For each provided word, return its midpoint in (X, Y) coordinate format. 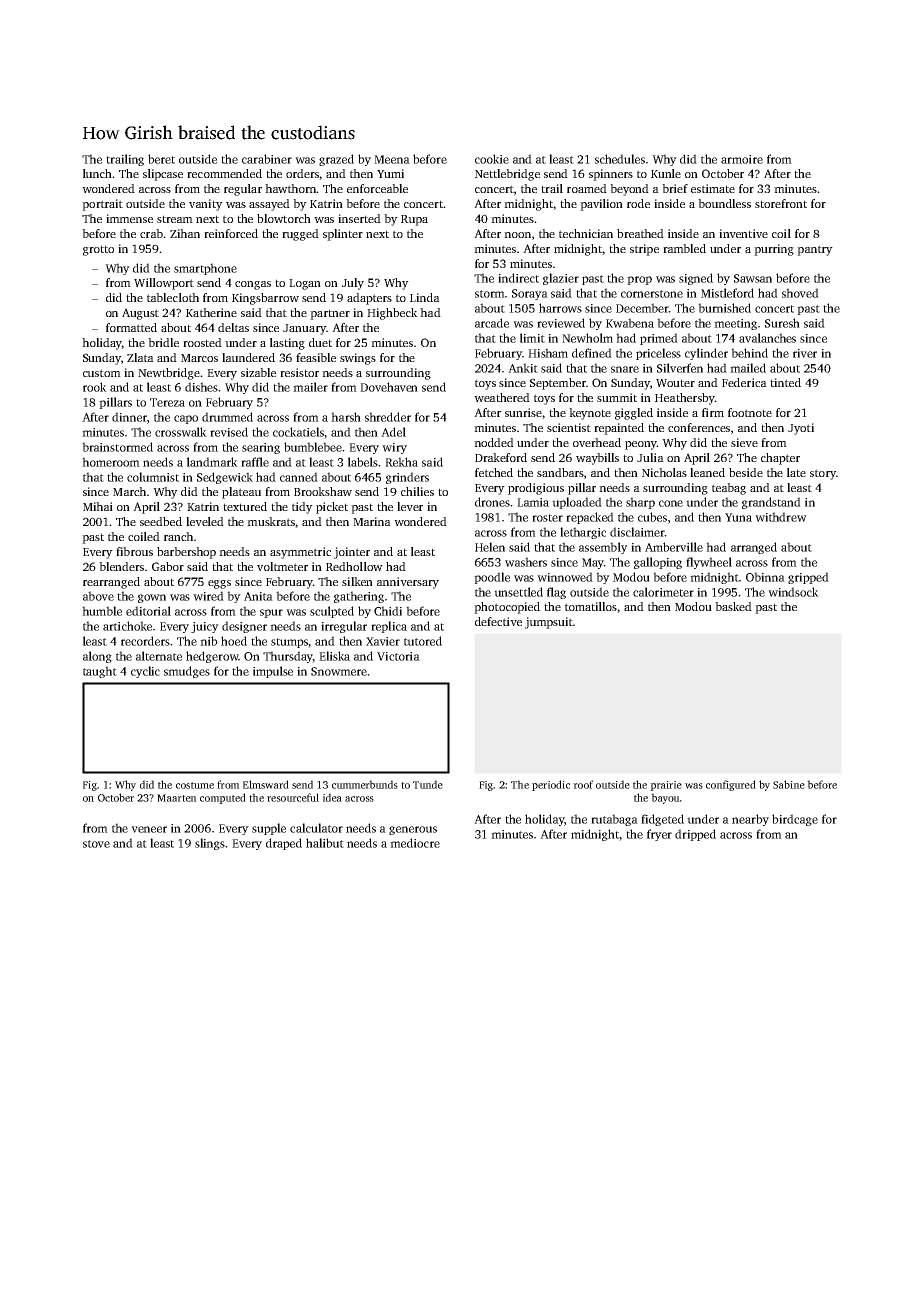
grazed (336, 160)
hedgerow (212, 657)
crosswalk (181, 432)
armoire (742, 159)
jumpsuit (549, 623)
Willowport (164, 284)
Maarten (177, 798)
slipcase (163, 175)
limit (532, 338)
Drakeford (501, 457)
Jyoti (801, 429)
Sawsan (753, 278)
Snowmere (339, 671)
